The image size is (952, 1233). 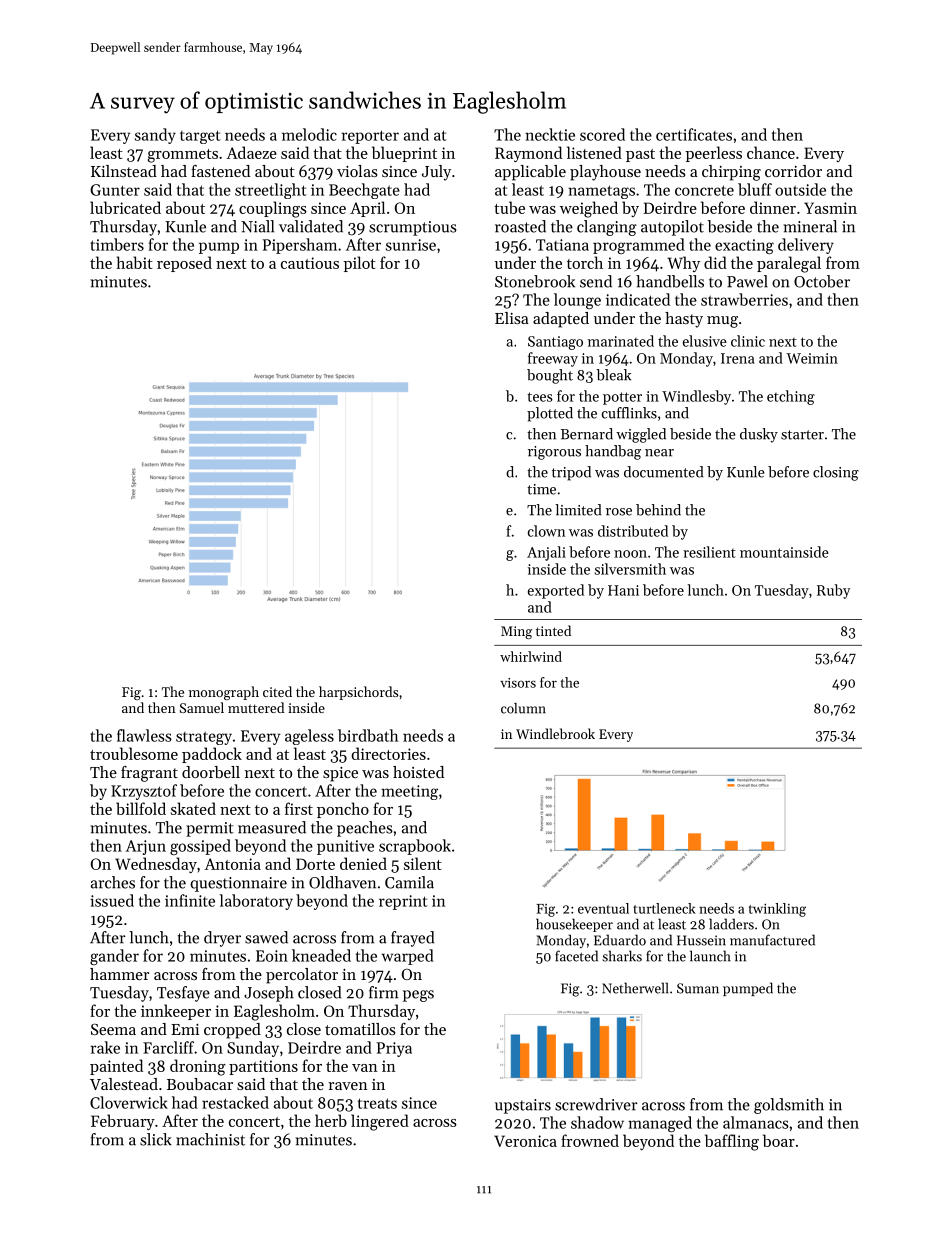 I want to click on Weimin, so click(x=812, y=358).
